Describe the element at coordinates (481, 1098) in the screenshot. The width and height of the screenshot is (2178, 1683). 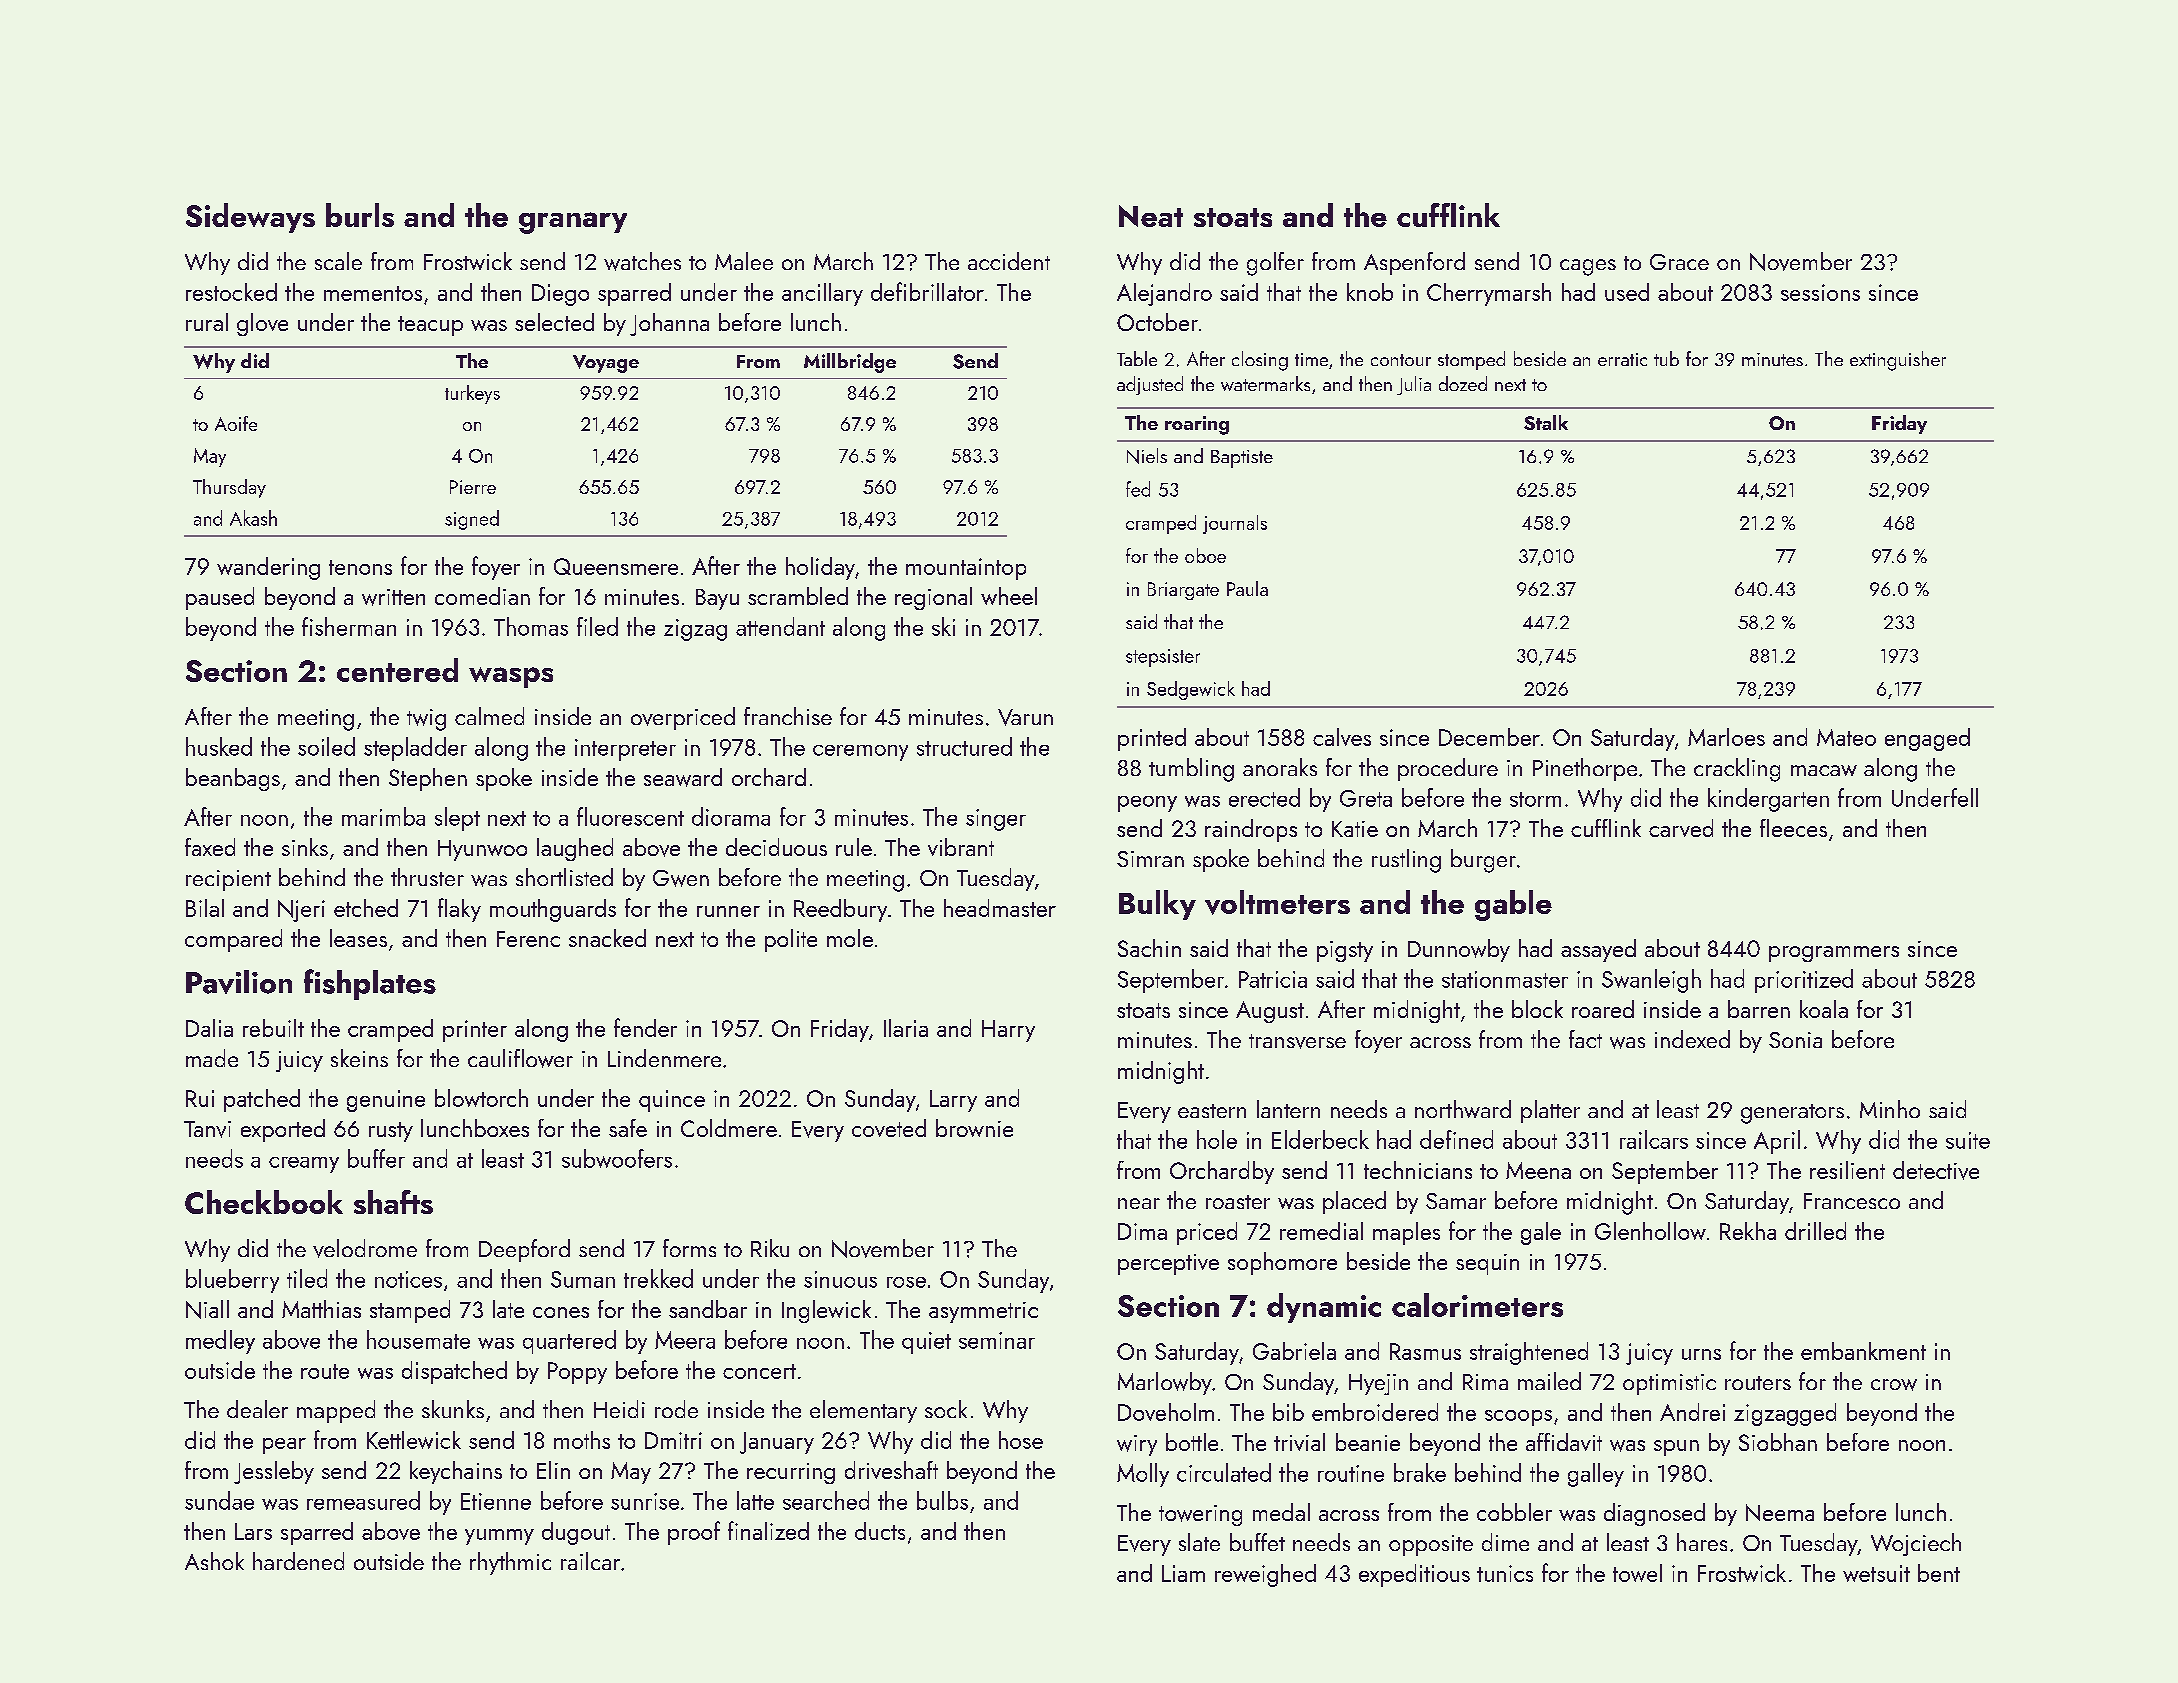
I see `blowtorch` at that location.
